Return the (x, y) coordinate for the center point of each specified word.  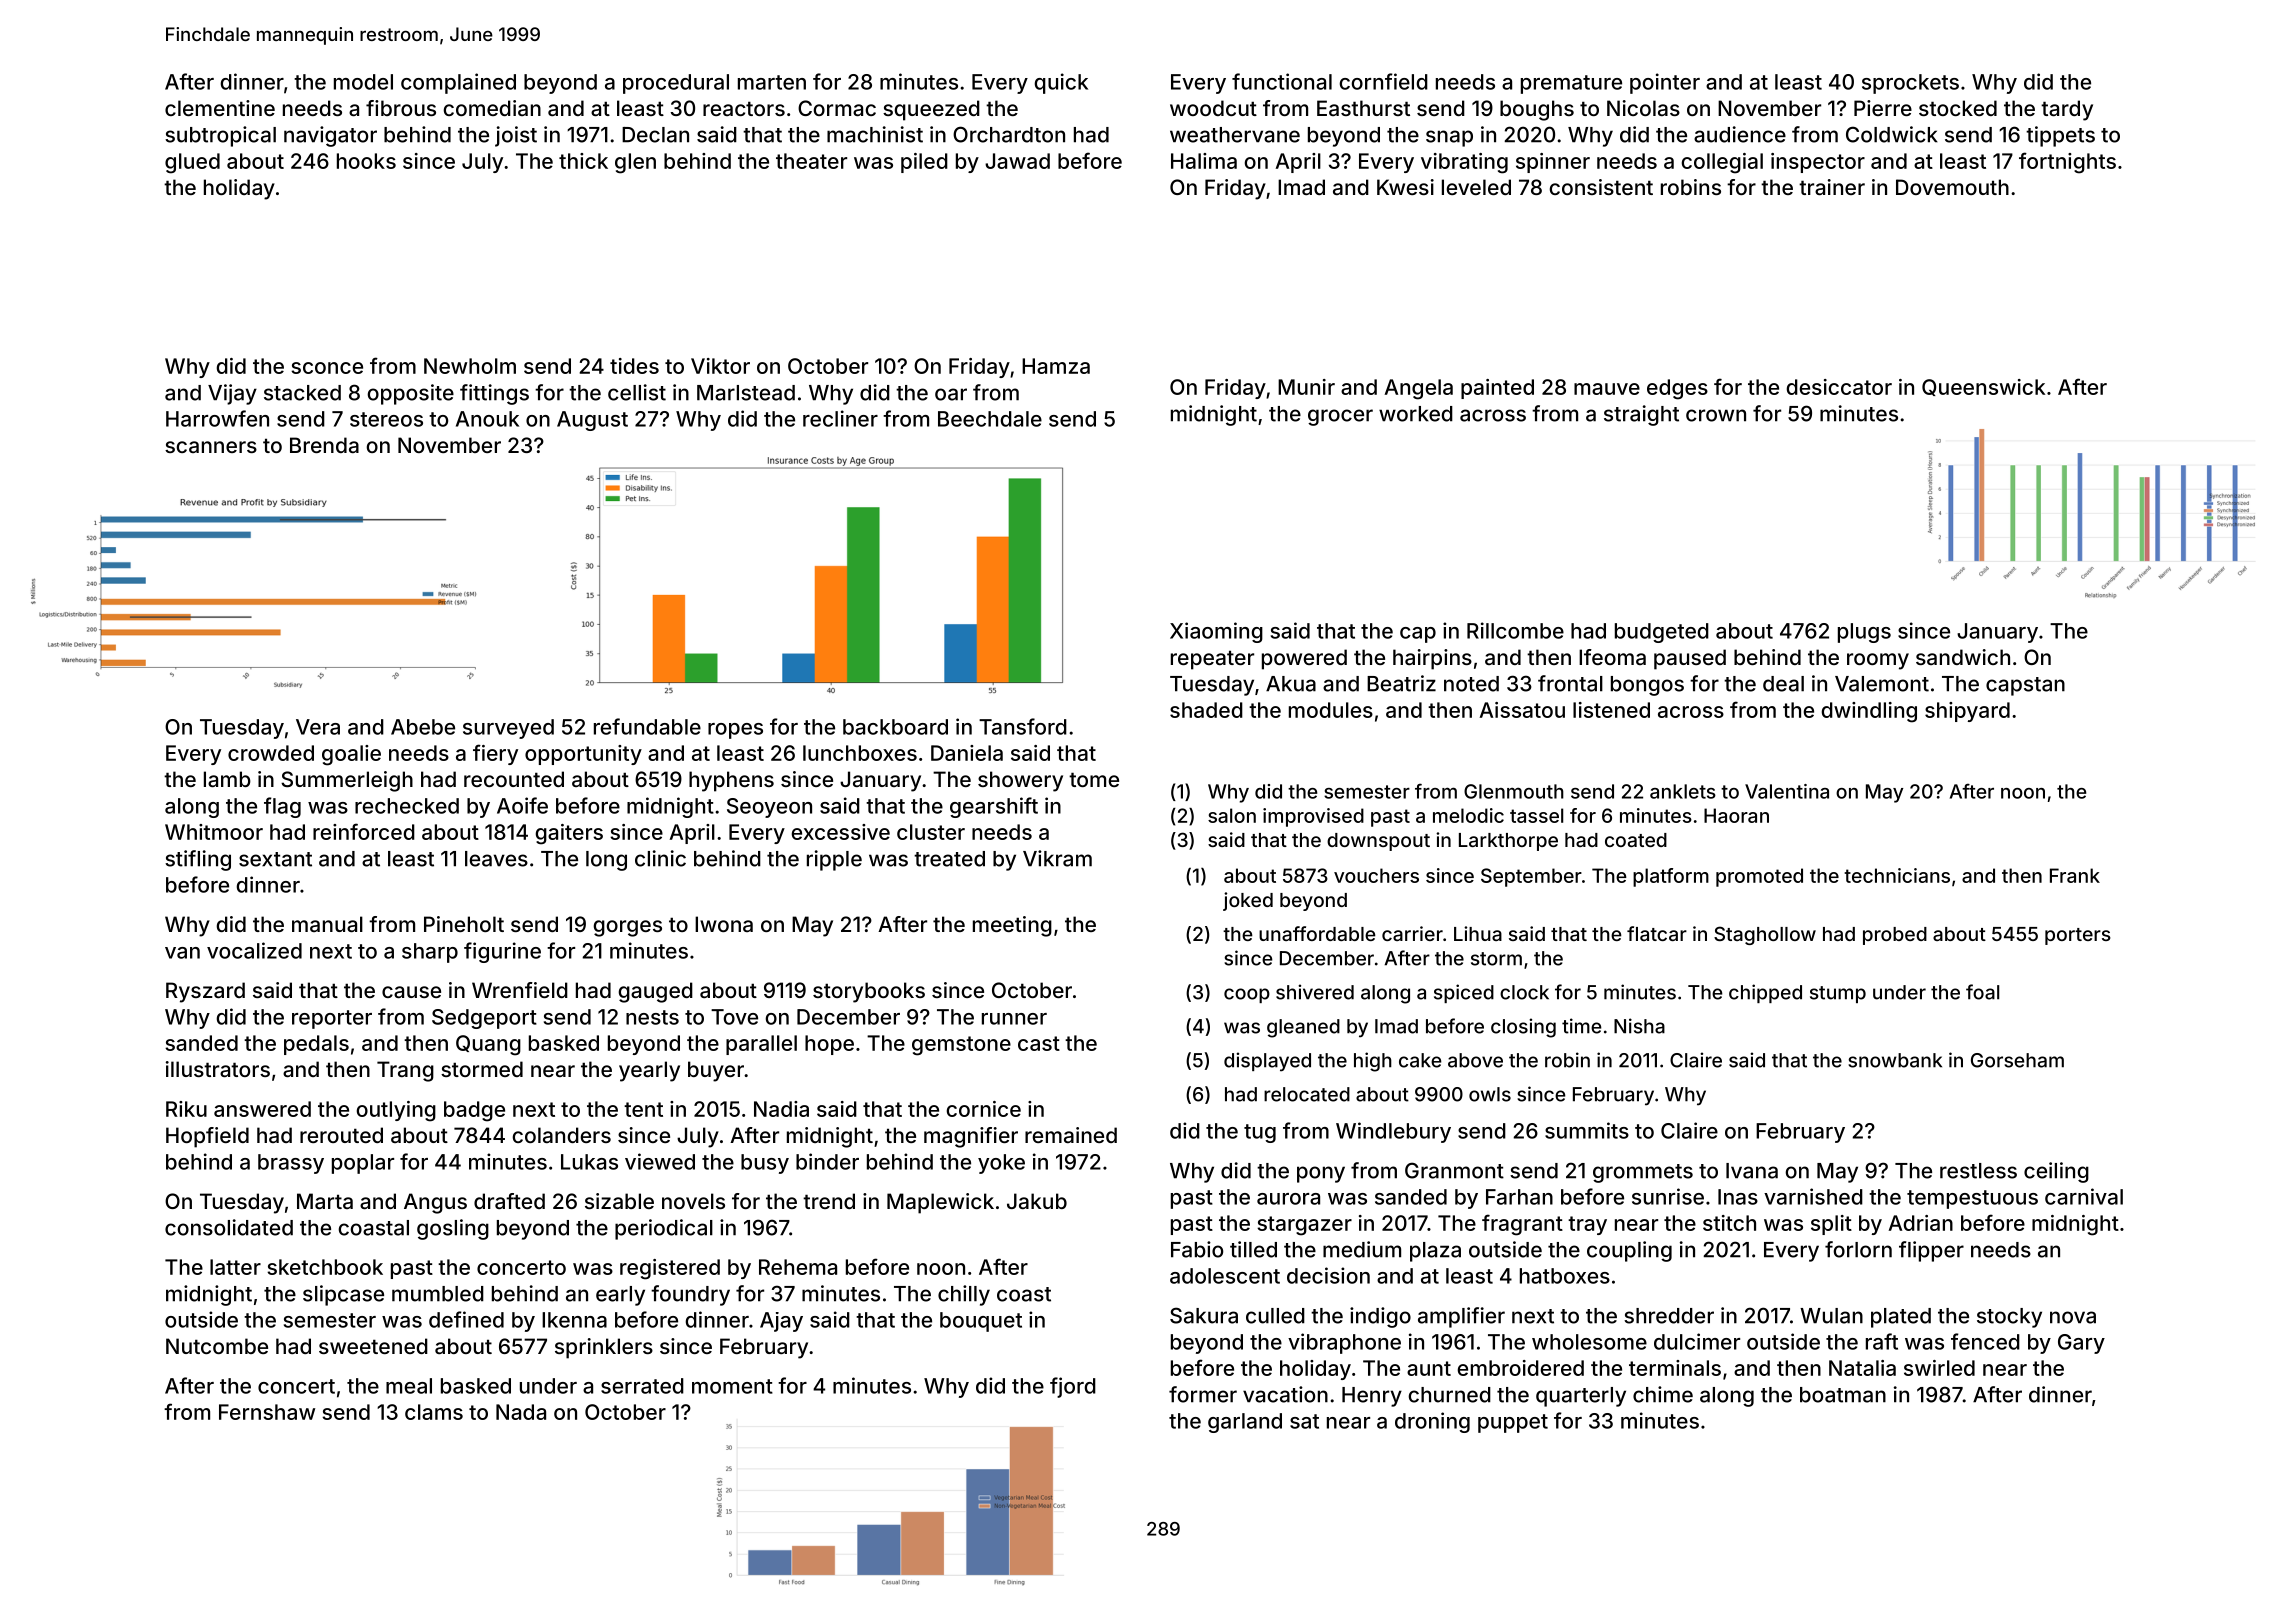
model (363, 82)
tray (1587, 1225)
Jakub (1037, 1201)
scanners (211, 447)
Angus (435, 1203)
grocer (1340, 417)
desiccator (1839, 387)
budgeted (1662, 633)
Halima (1204, 161)
